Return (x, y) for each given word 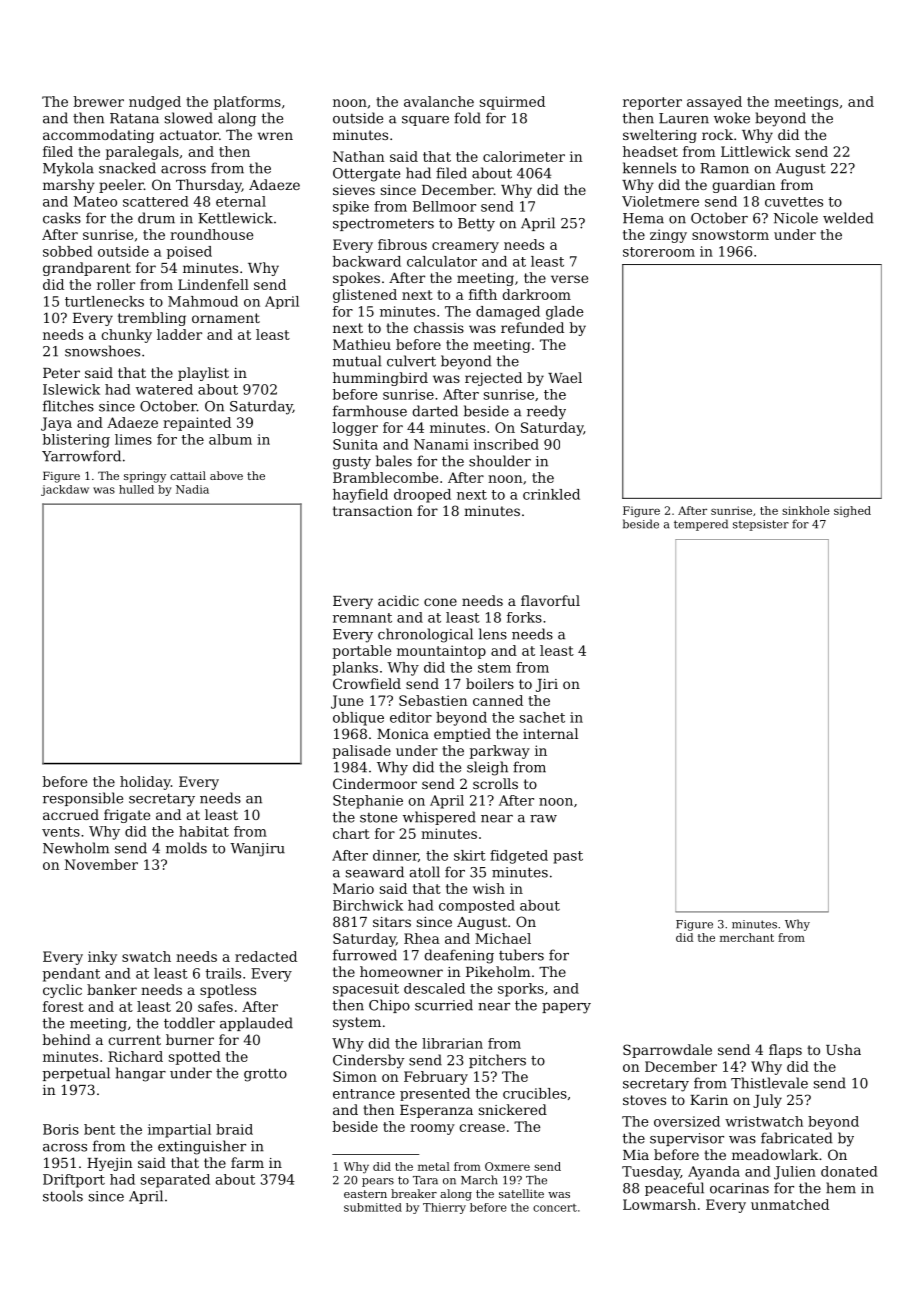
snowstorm (730, 235)
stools (63, 1196)
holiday (145, 783)
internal (550, 733)
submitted (373, 1207)
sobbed (68, 251)
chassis (439, 327)
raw (543, 819)
